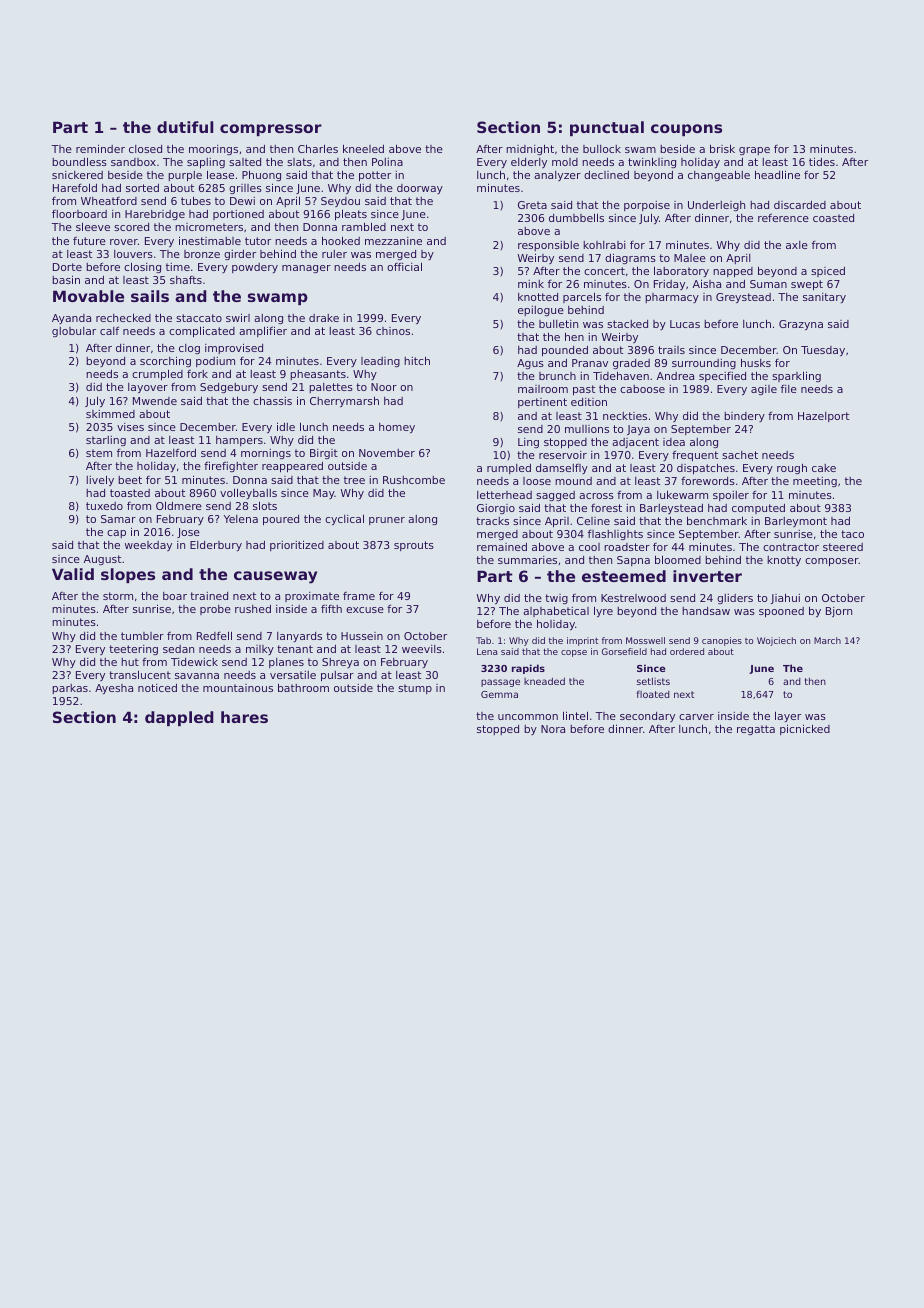 This screenshot has height=1308, width=924. I want to click on hares, so click(244, 717).
